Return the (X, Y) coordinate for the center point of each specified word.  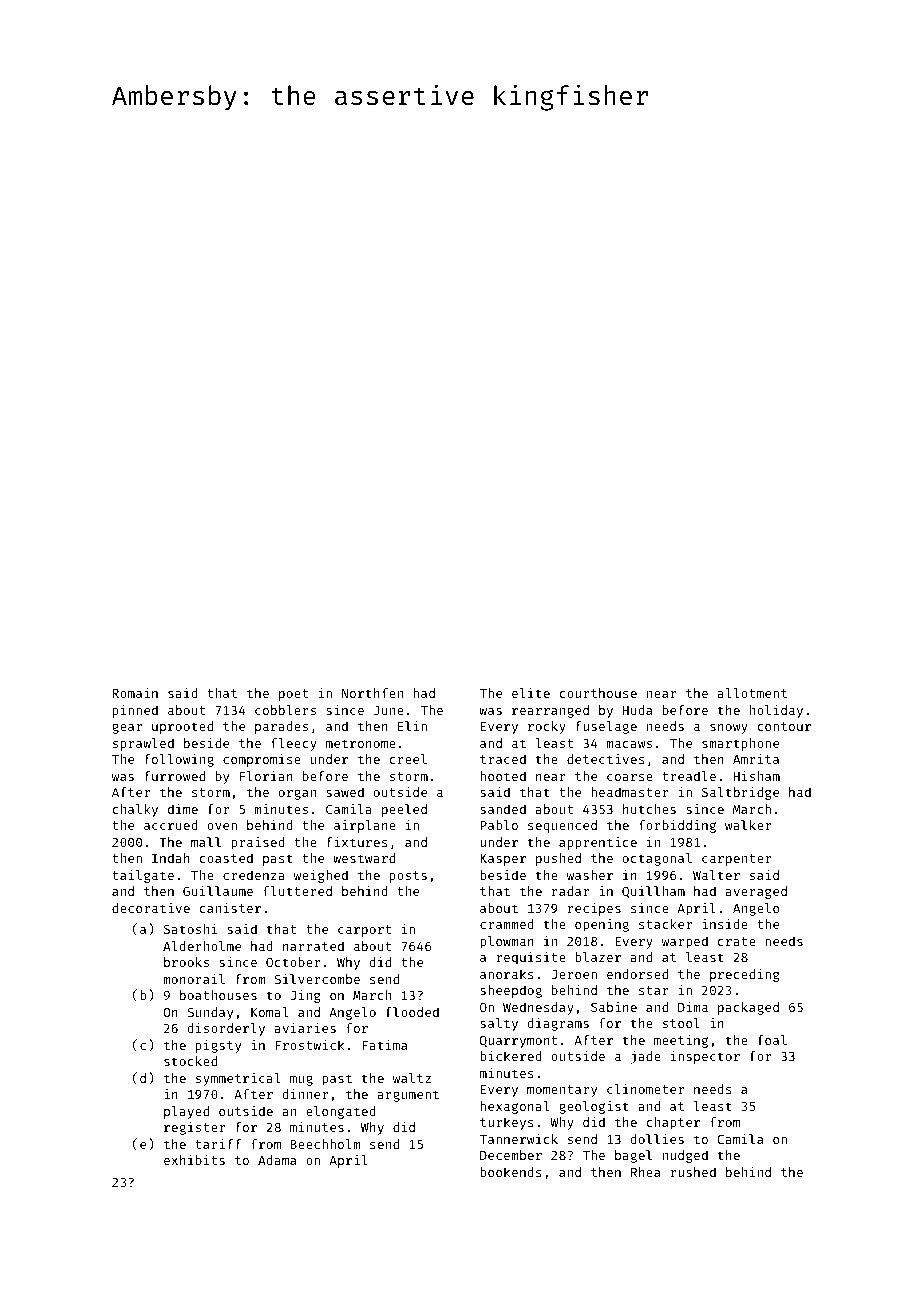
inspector (705, 1057)
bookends (511, 1172)
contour (784, 726)
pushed (558, 859)
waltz (412, 1078)
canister (230, 908)
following (179, 760)
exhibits (194, 1160)
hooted (503, 776)
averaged (756, 892)
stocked (190, 1061)
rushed (693, 1172)
